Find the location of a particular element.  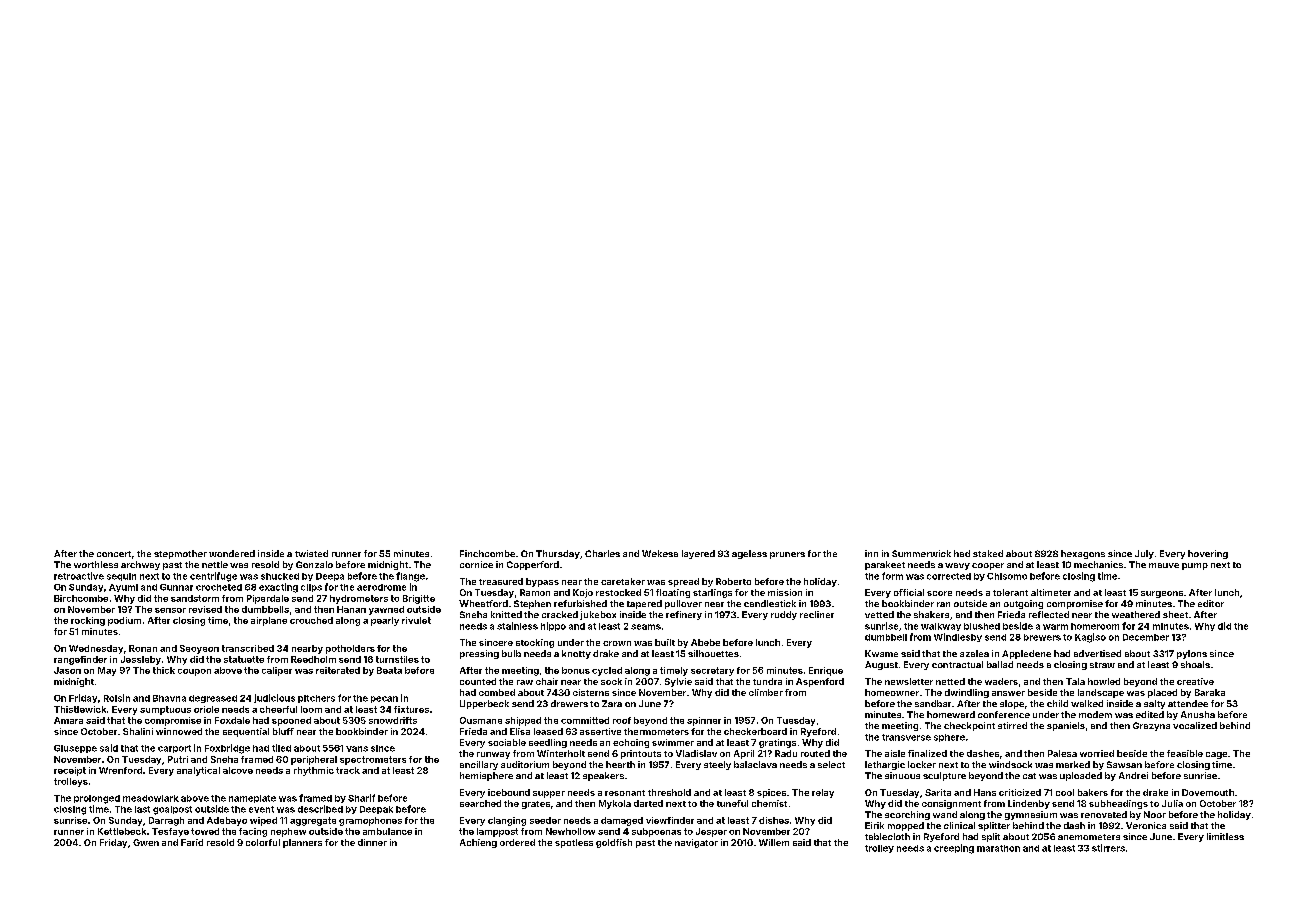

layered is located at coordinates (698, 554).
